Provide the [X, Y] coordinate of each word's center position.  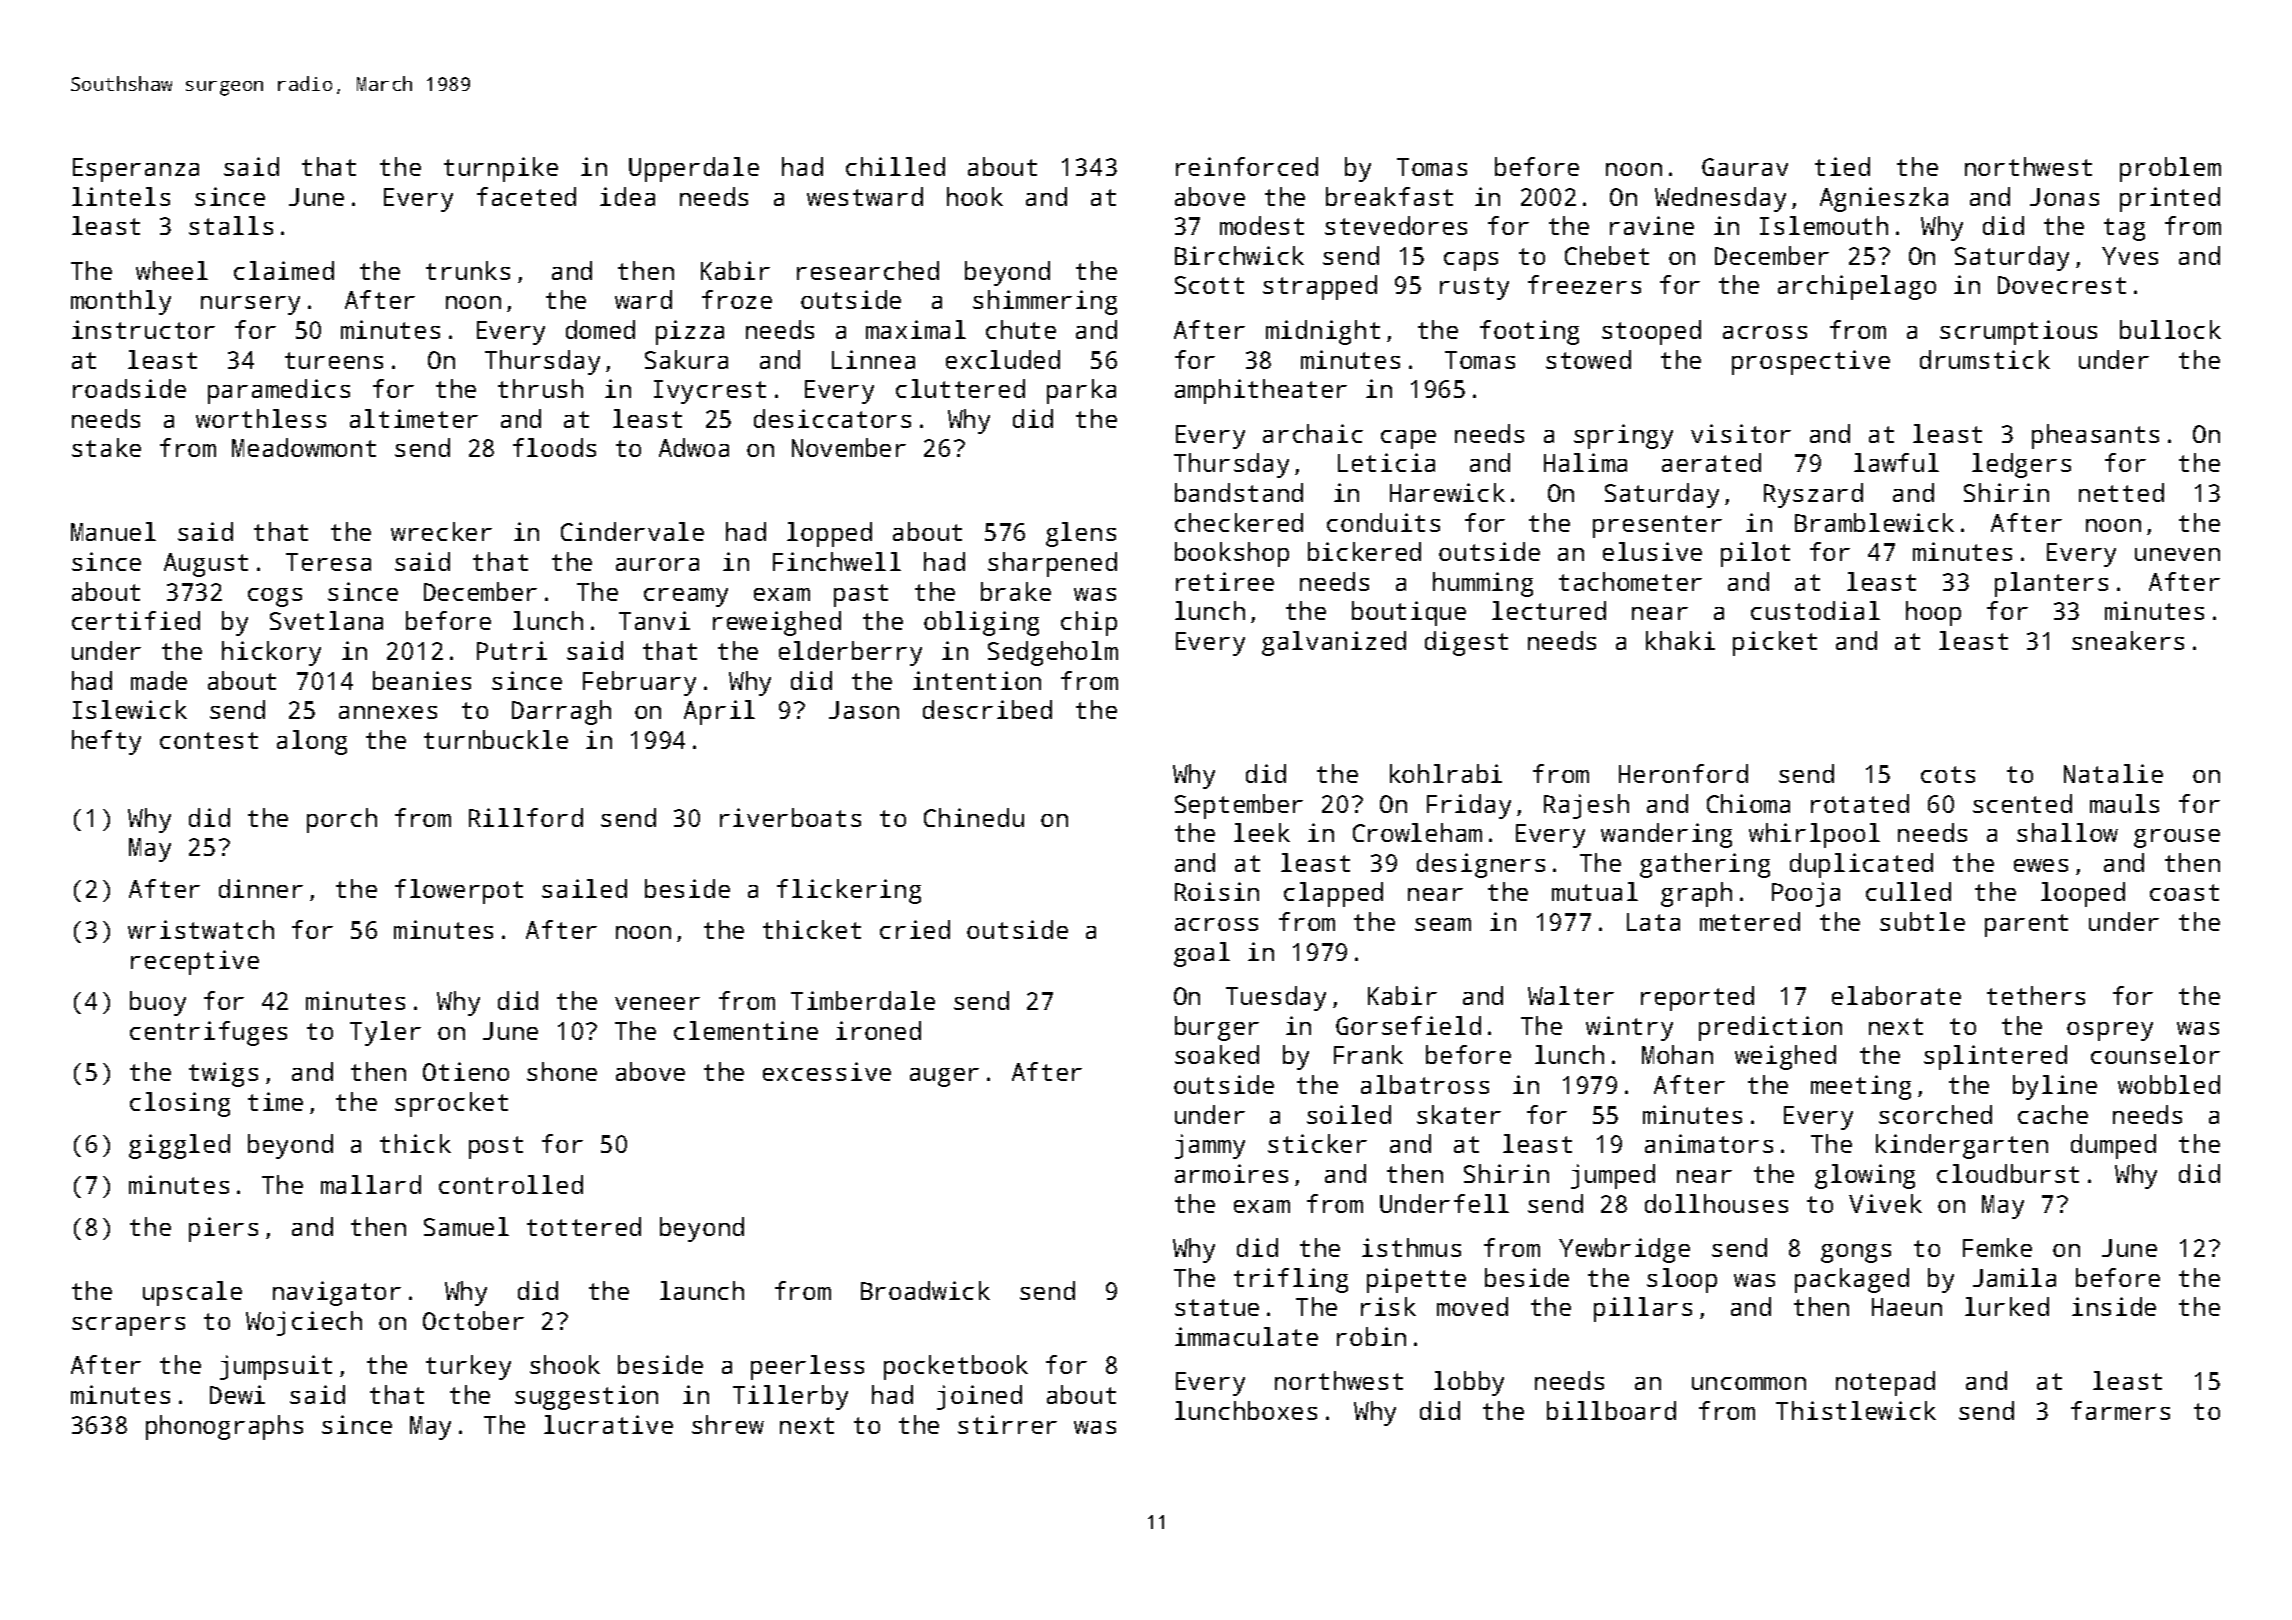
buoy [158, 1003]
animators [1709, 1143]
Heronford [1683, 773]
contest [209, 740]
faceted [526, 196]
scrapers [128, 1326]
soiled [1349, 1114]
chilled [895, 166]
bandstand [1239, 492]
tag [2124, 229]
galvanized [1334, 643]
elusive [1652, 551]
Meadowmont [304, 447]
